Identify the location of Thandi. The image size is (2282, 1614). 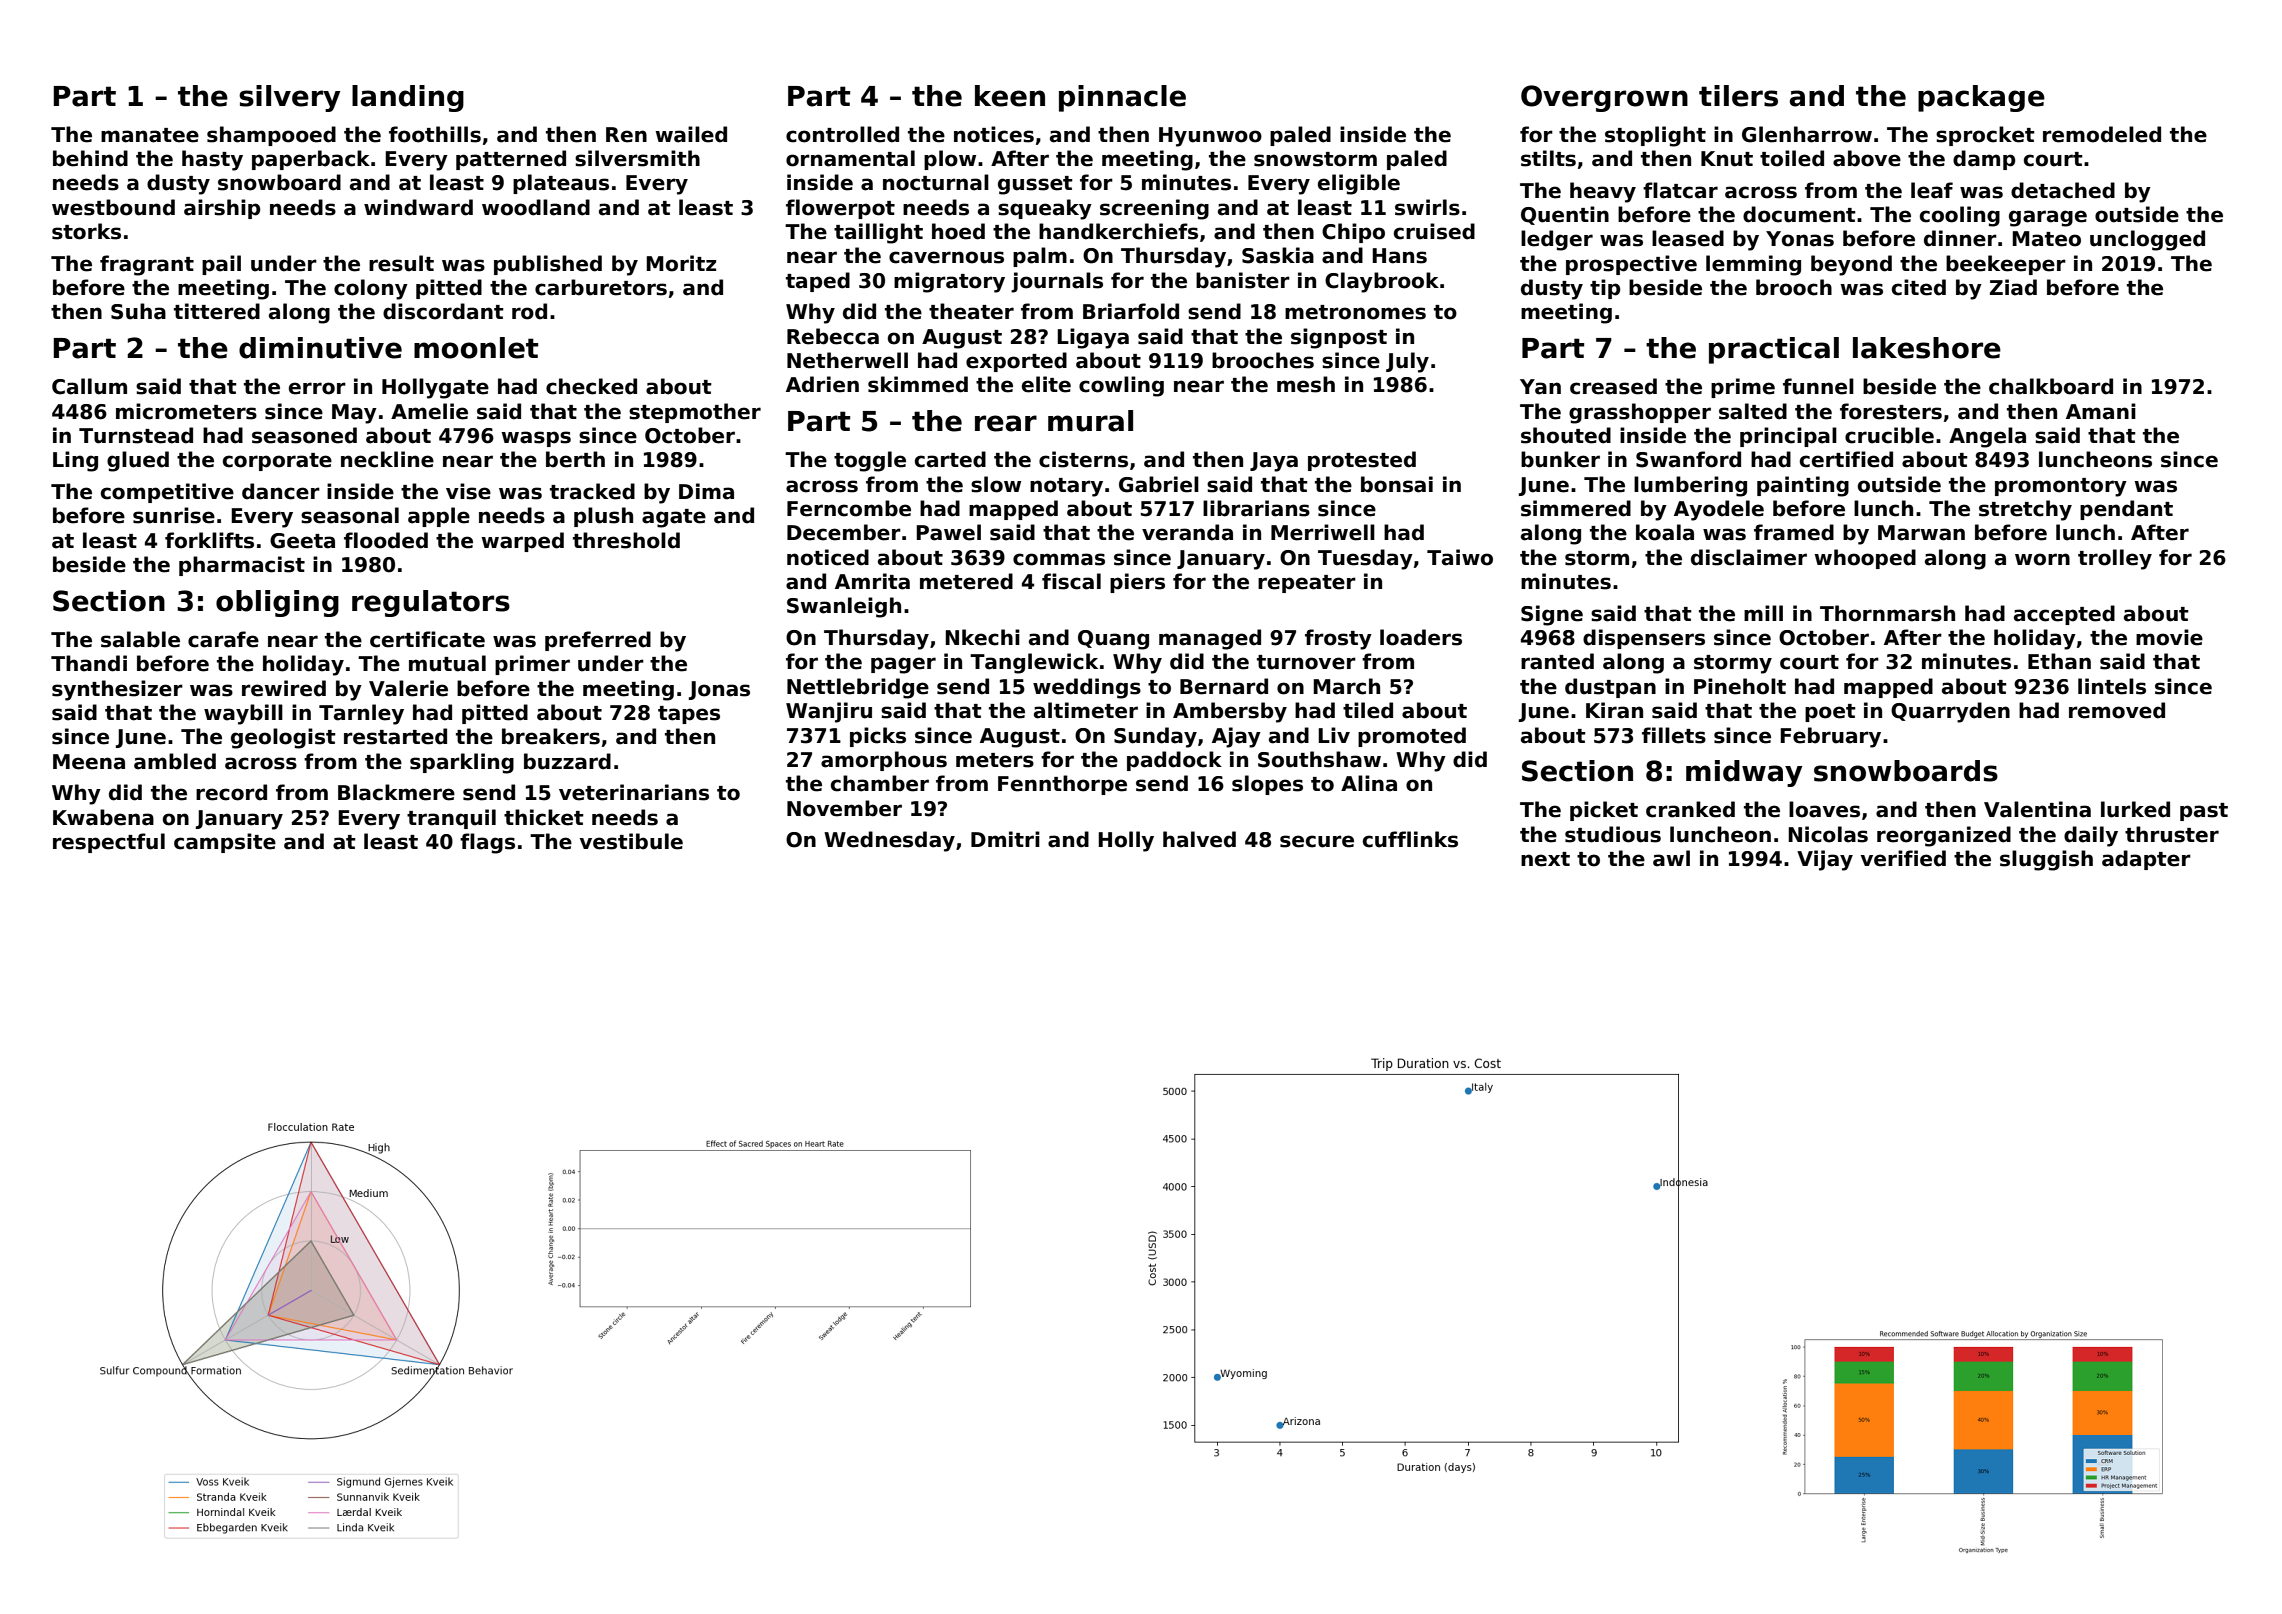
(89, 663).
